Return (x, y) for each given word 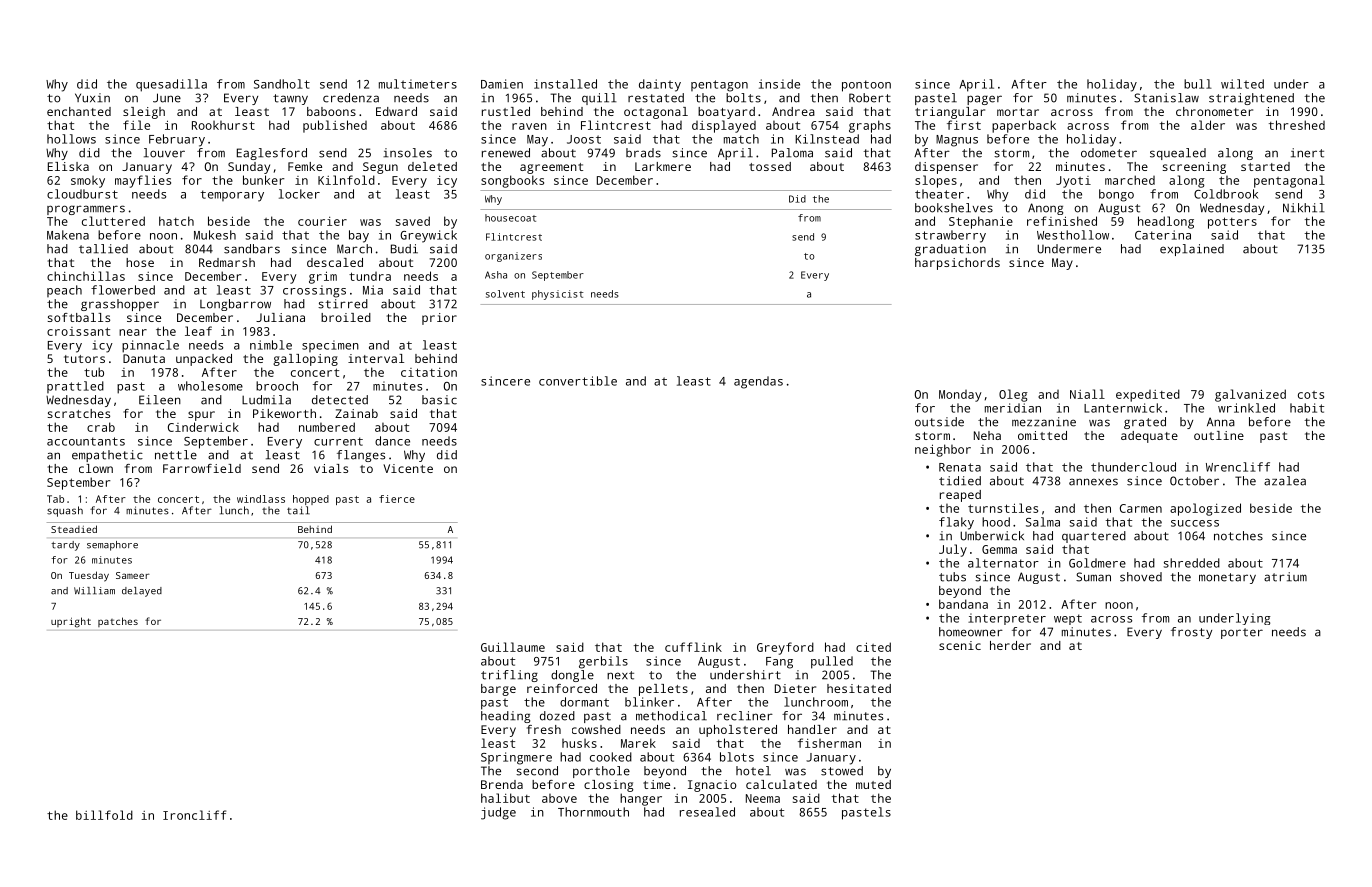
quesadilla (171, 85)
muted (873, 784)
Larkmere (663, 166)
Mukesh (215, 235)
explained (1192, 250)
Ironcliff (194, 815)
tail (298, 510)
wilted (1242, 84)
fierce (397, 499)
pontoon (866, 86)
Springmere (516, 758)
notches (1238, 536)
